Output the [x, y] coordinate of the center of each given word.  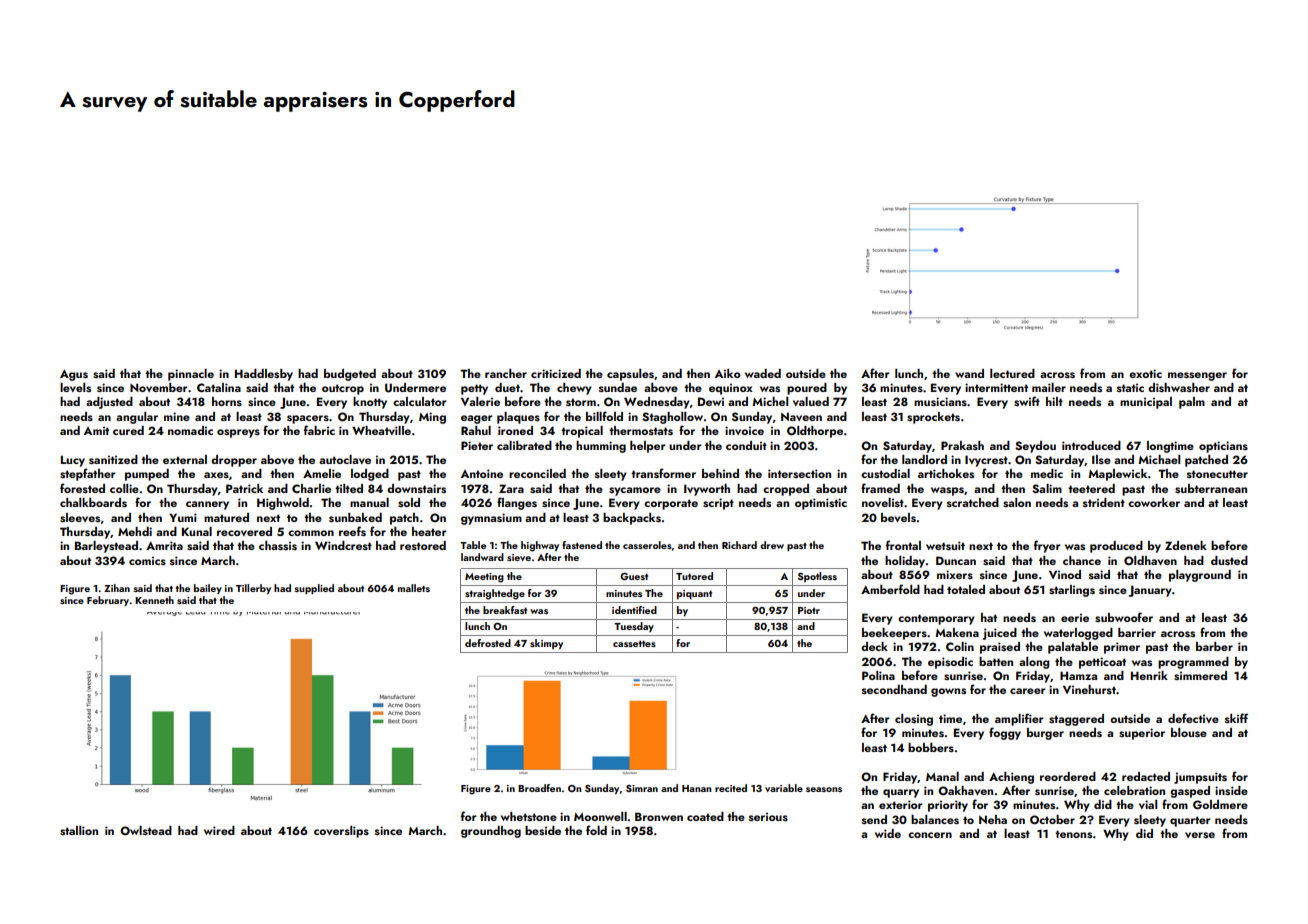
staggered [1076, 720]
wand [969, 373]
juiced [1000, 634]
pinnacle [191, 375]
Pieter [477, 445]
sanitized [113, 459]
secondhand [894, 689]
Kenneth [154, 600]
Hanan [697, 788]
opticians [1223, 447]
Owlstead [146, 831]
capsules [630, 375]
